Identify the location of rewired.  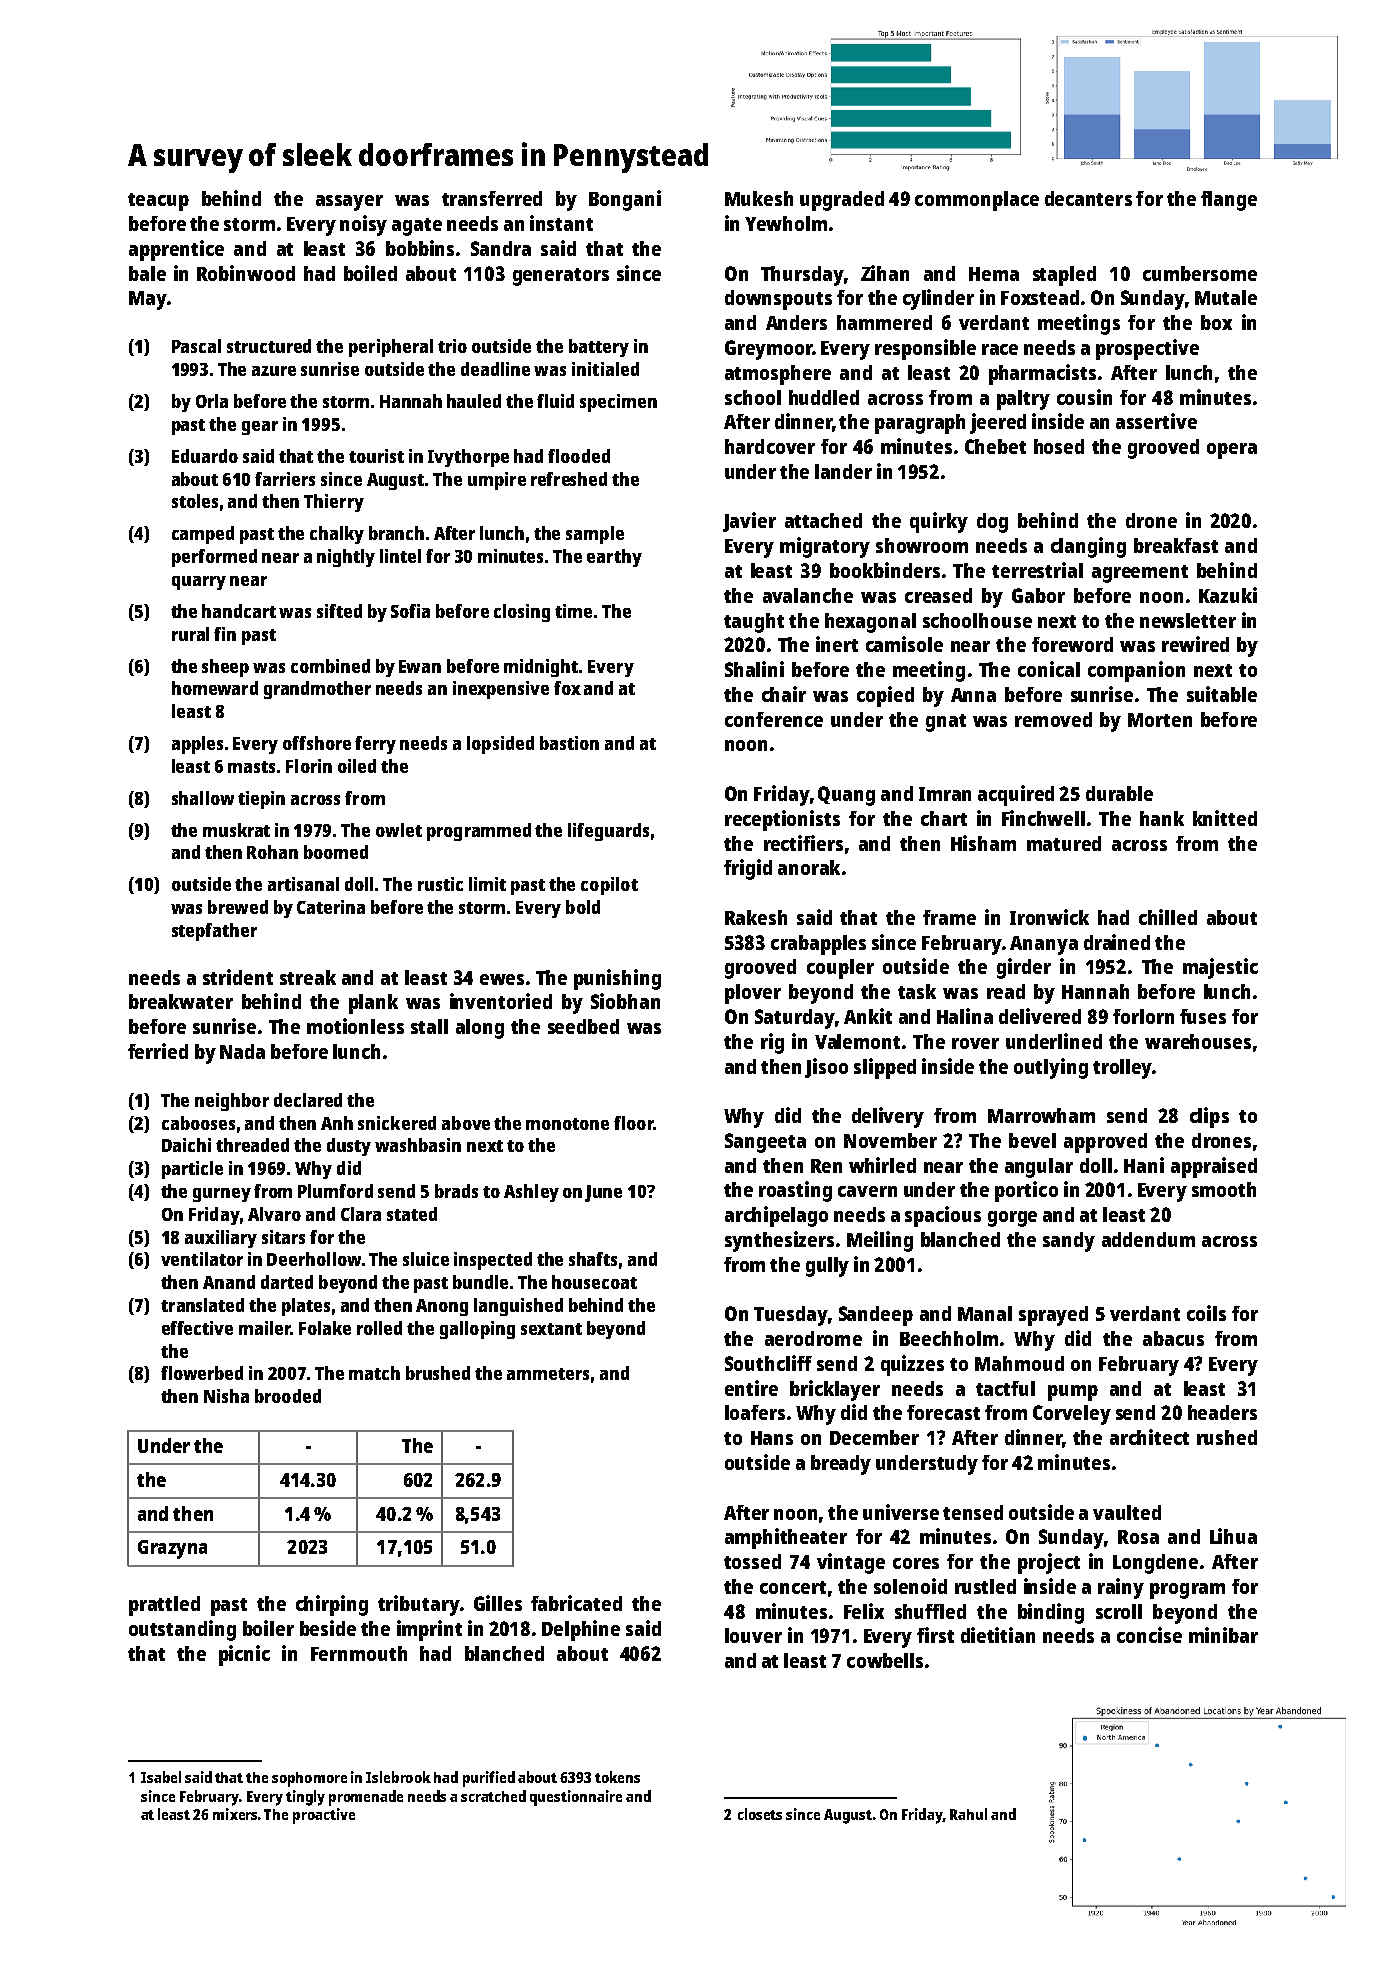
(1195, 644).
